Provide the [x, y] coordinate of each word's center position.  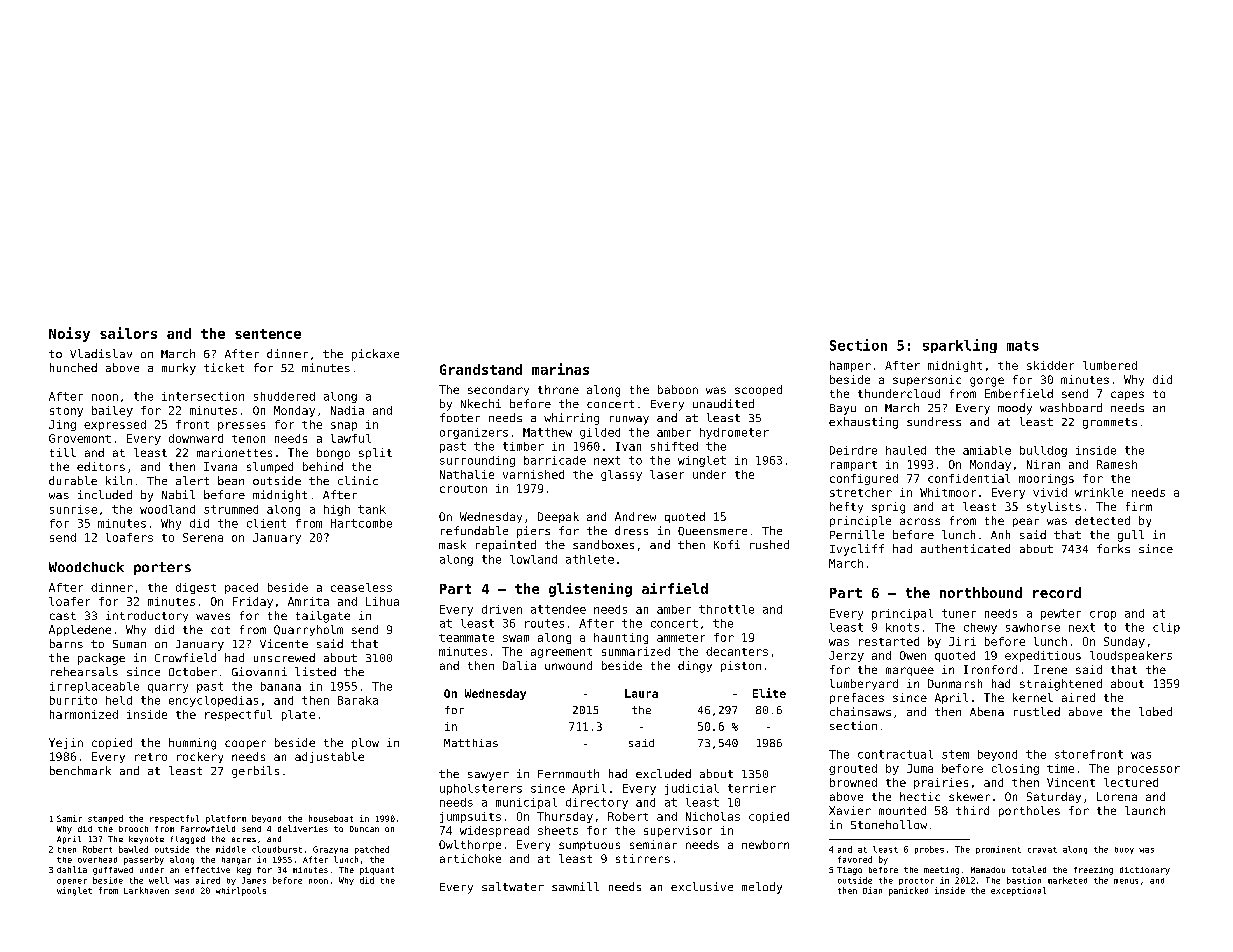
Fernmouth [568, 773]
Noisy [69, 334]
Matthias [471, 743]
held [119, 700]
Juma [920, 768]
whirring [571, 419]
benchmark [80, 770]
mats [1023, 346]
